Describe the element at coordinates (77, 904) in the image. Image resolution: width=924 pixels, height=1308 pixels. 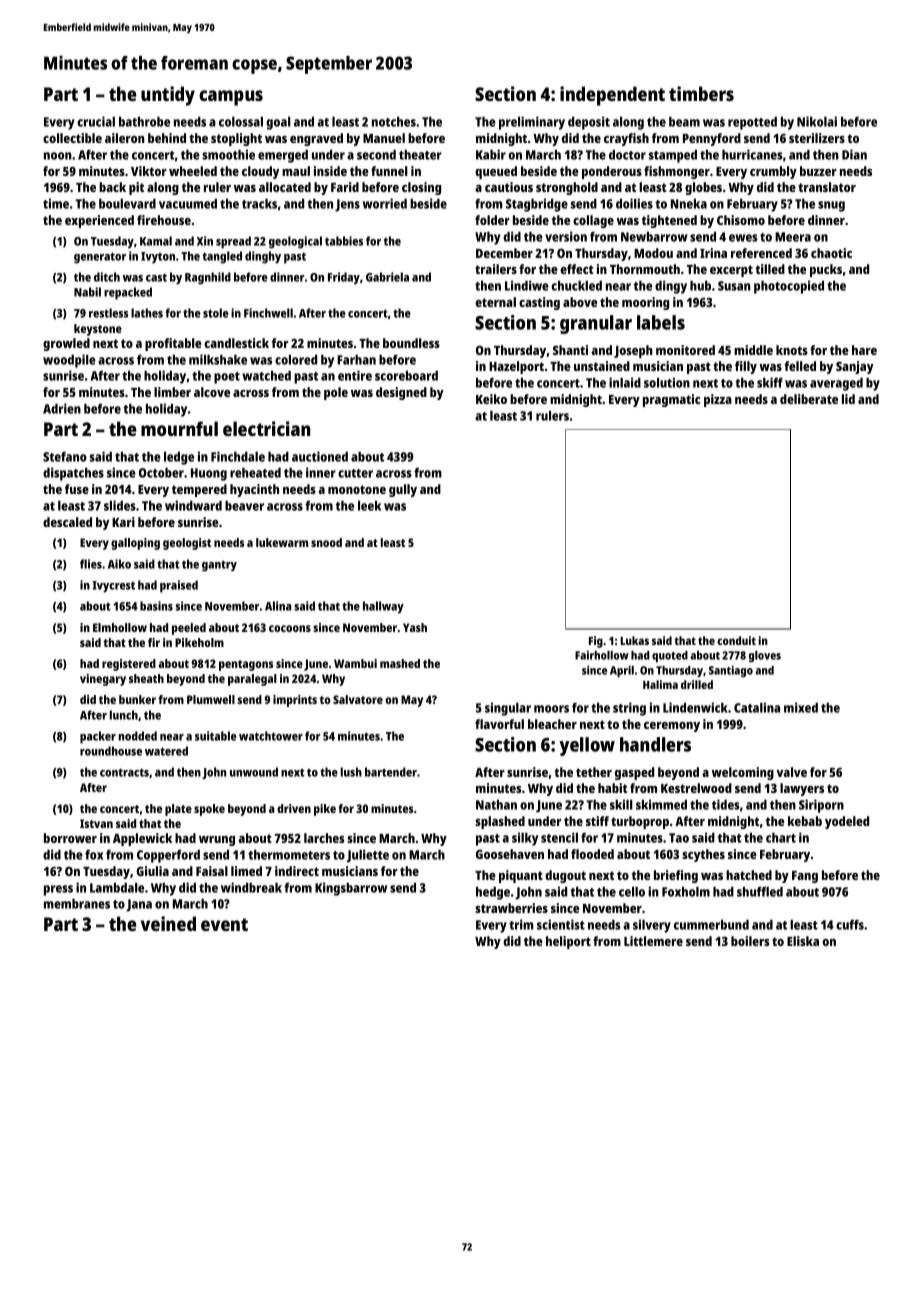
I see `membranes` at that location.
